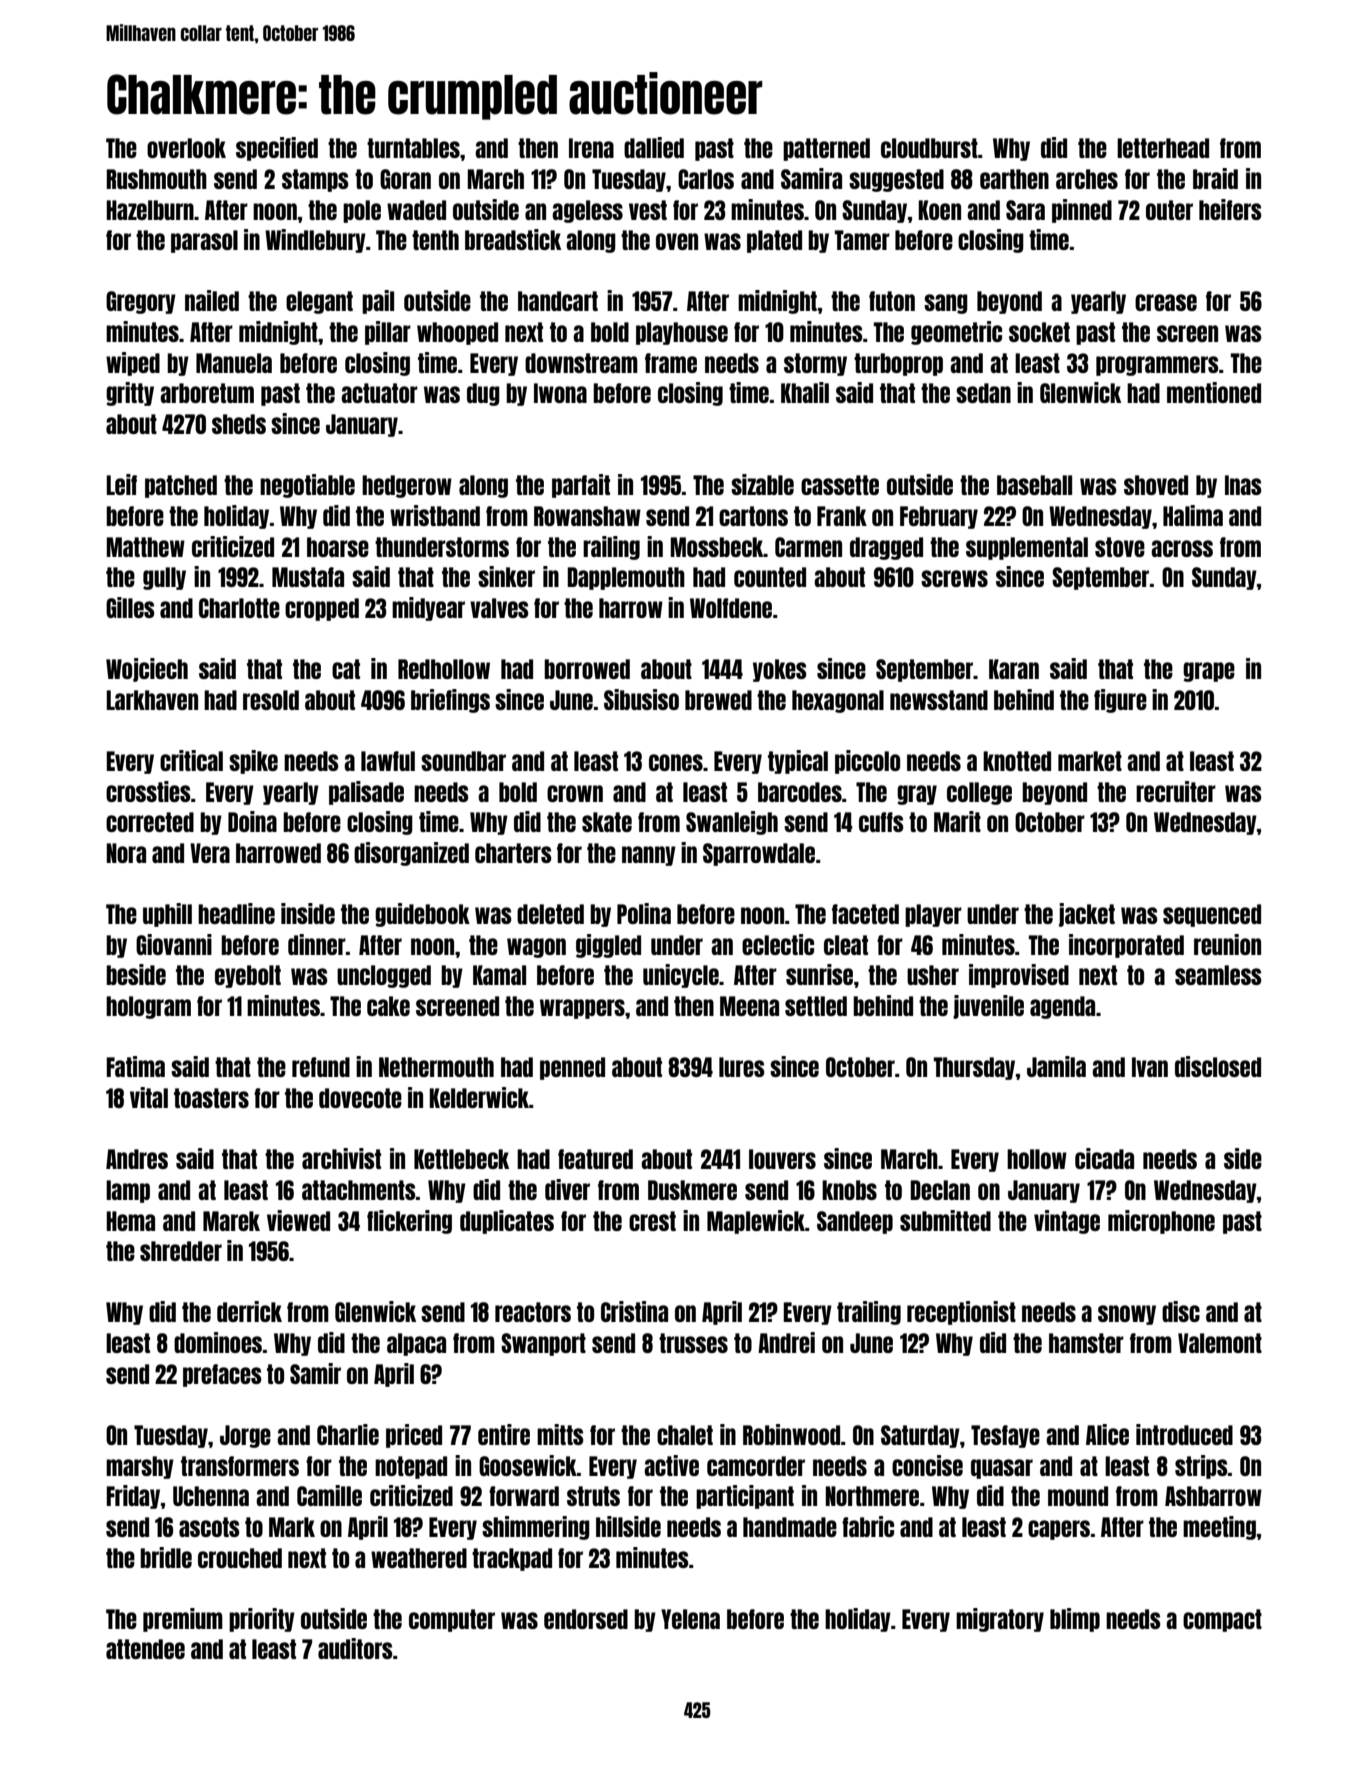  Describe the element at coordinates (676, 762) in the document. I see `cones` at that location.
